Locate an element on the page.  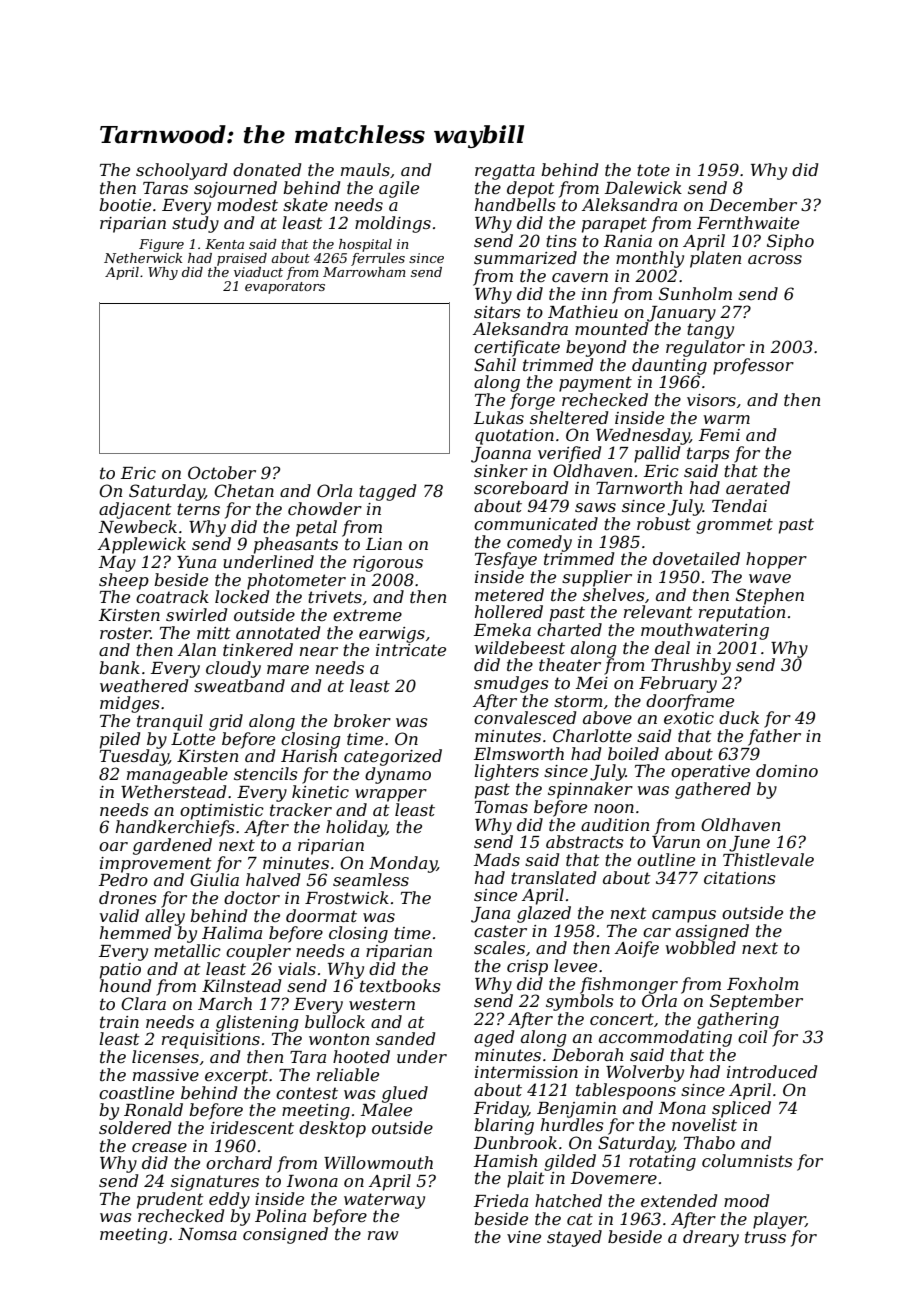
Marrowham is located at coordinates (364, 272).
